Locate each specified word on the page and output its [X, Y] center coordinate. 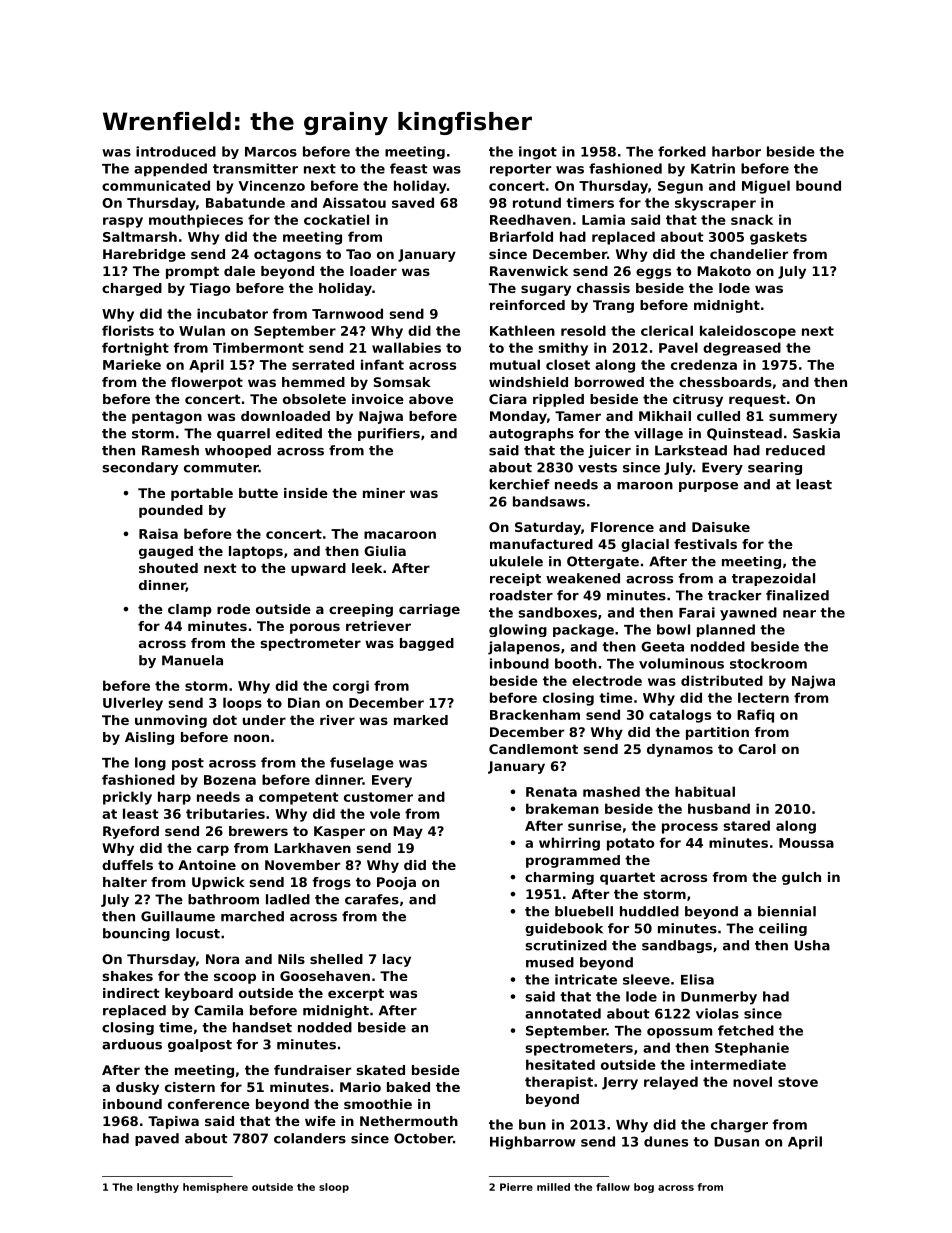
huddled [649, 911]
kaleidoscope [748, 332]
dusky [137, 1088]
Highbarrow [533, 1143]
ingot [538, 153]
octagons [287, 255]
